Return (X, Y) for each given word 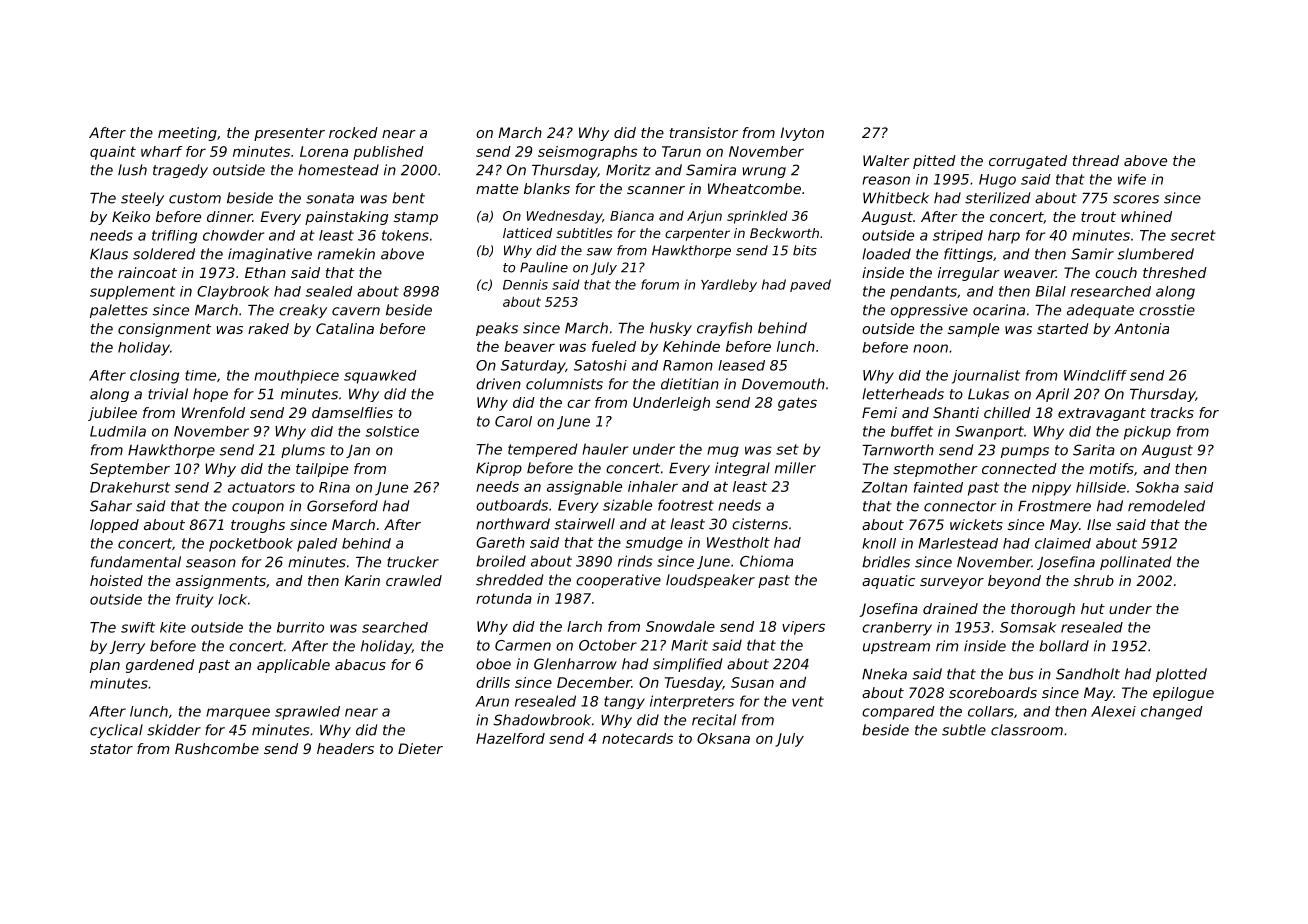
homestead (338, 170)
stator (111, 749)
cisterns (760, 524)
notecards (637, 738)
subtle (964, 730)
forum (660, 284)
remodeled (1166, 506)
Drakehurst (130, 487)
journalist (986, 377)
